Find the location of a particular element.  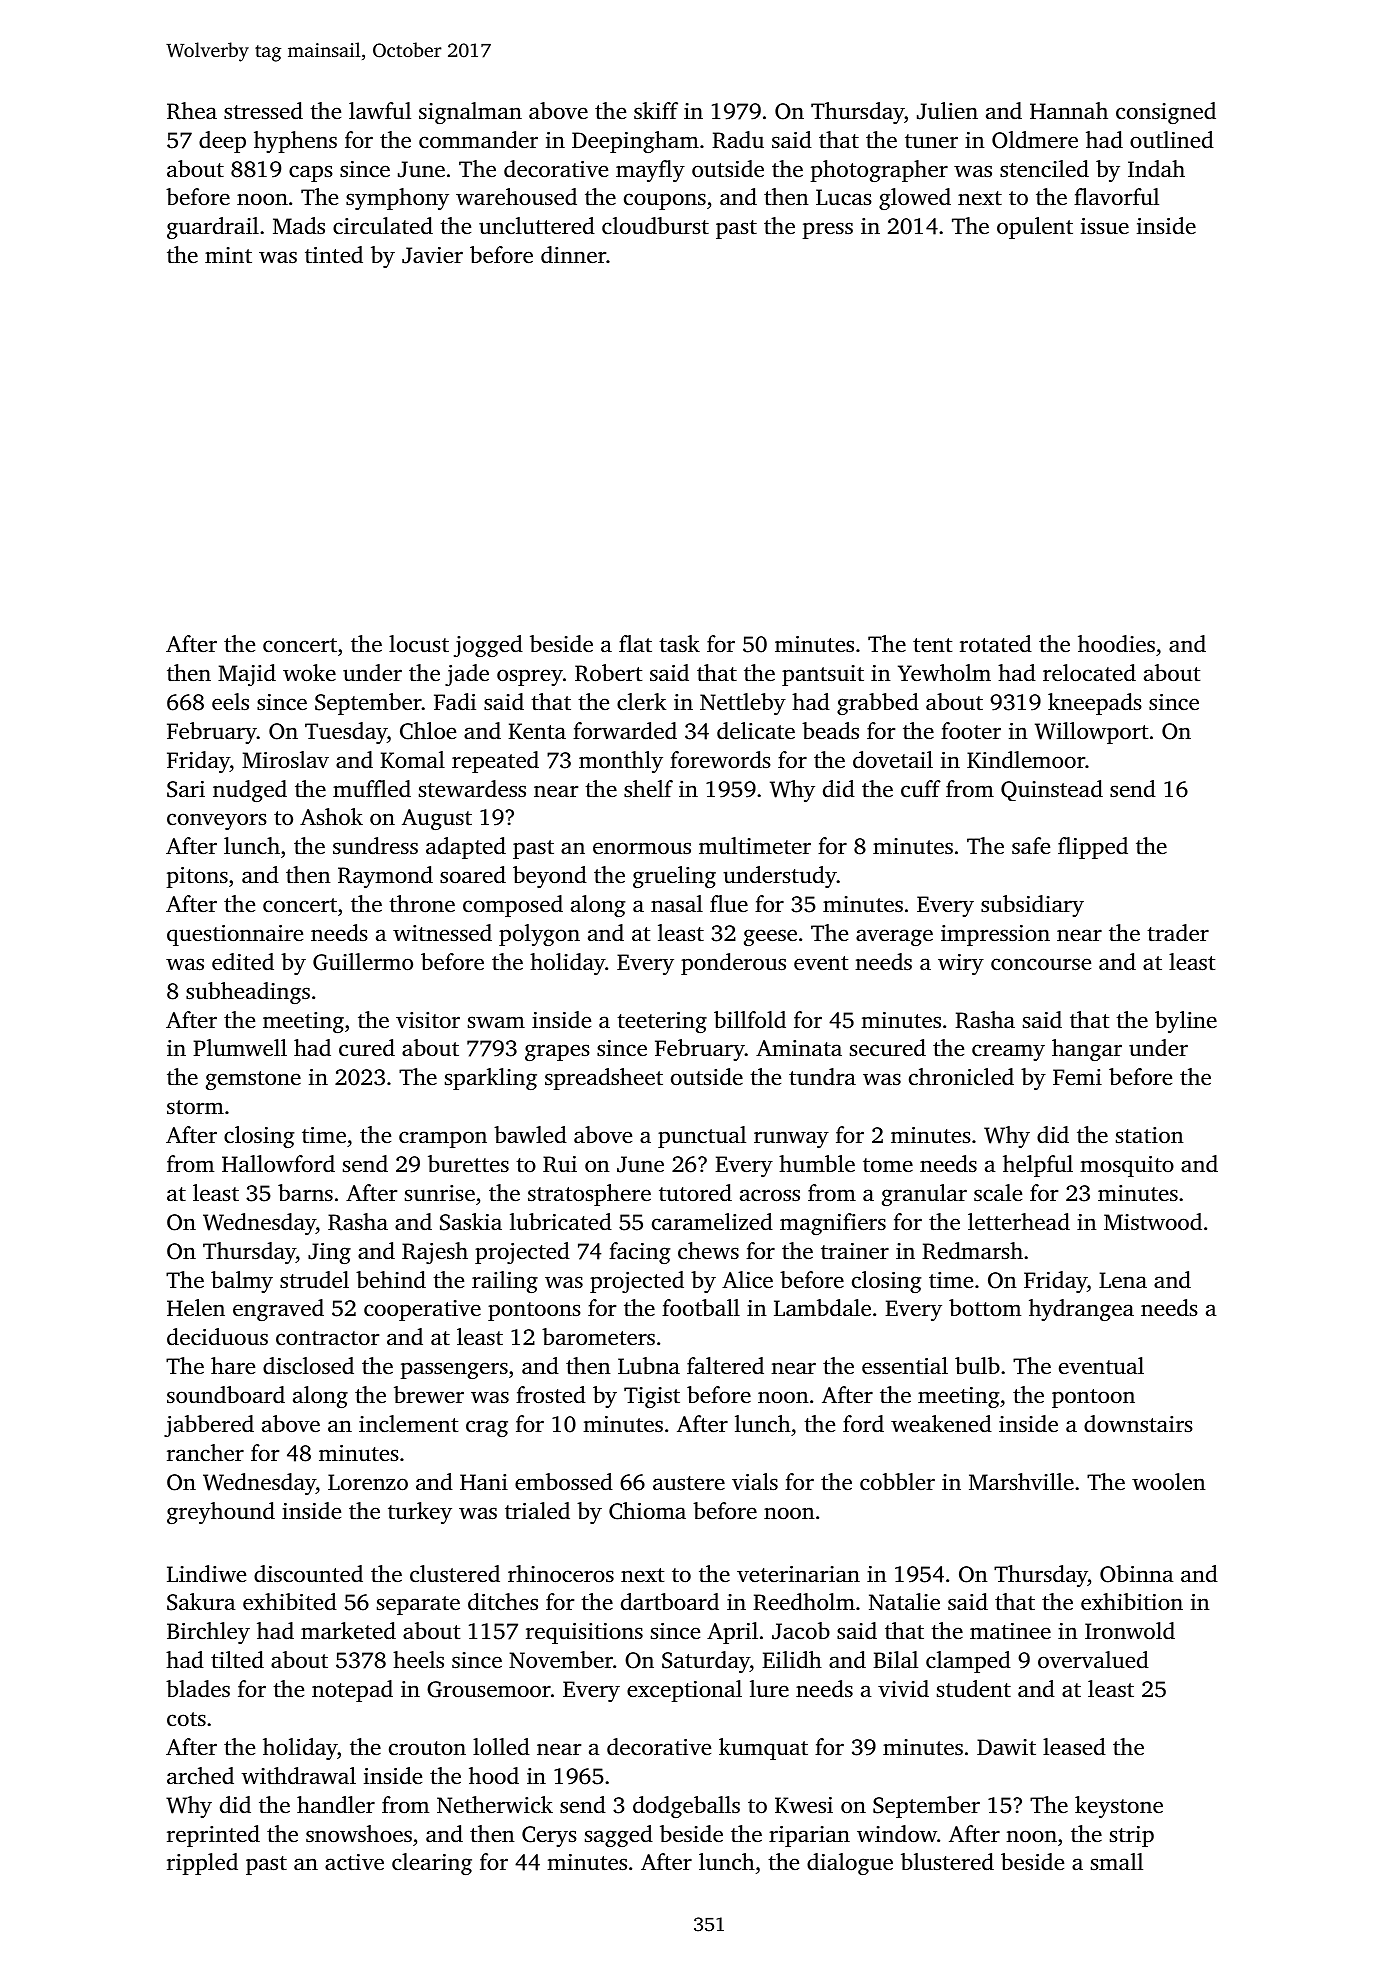

Indah is located at coordinates (1156, 168).
